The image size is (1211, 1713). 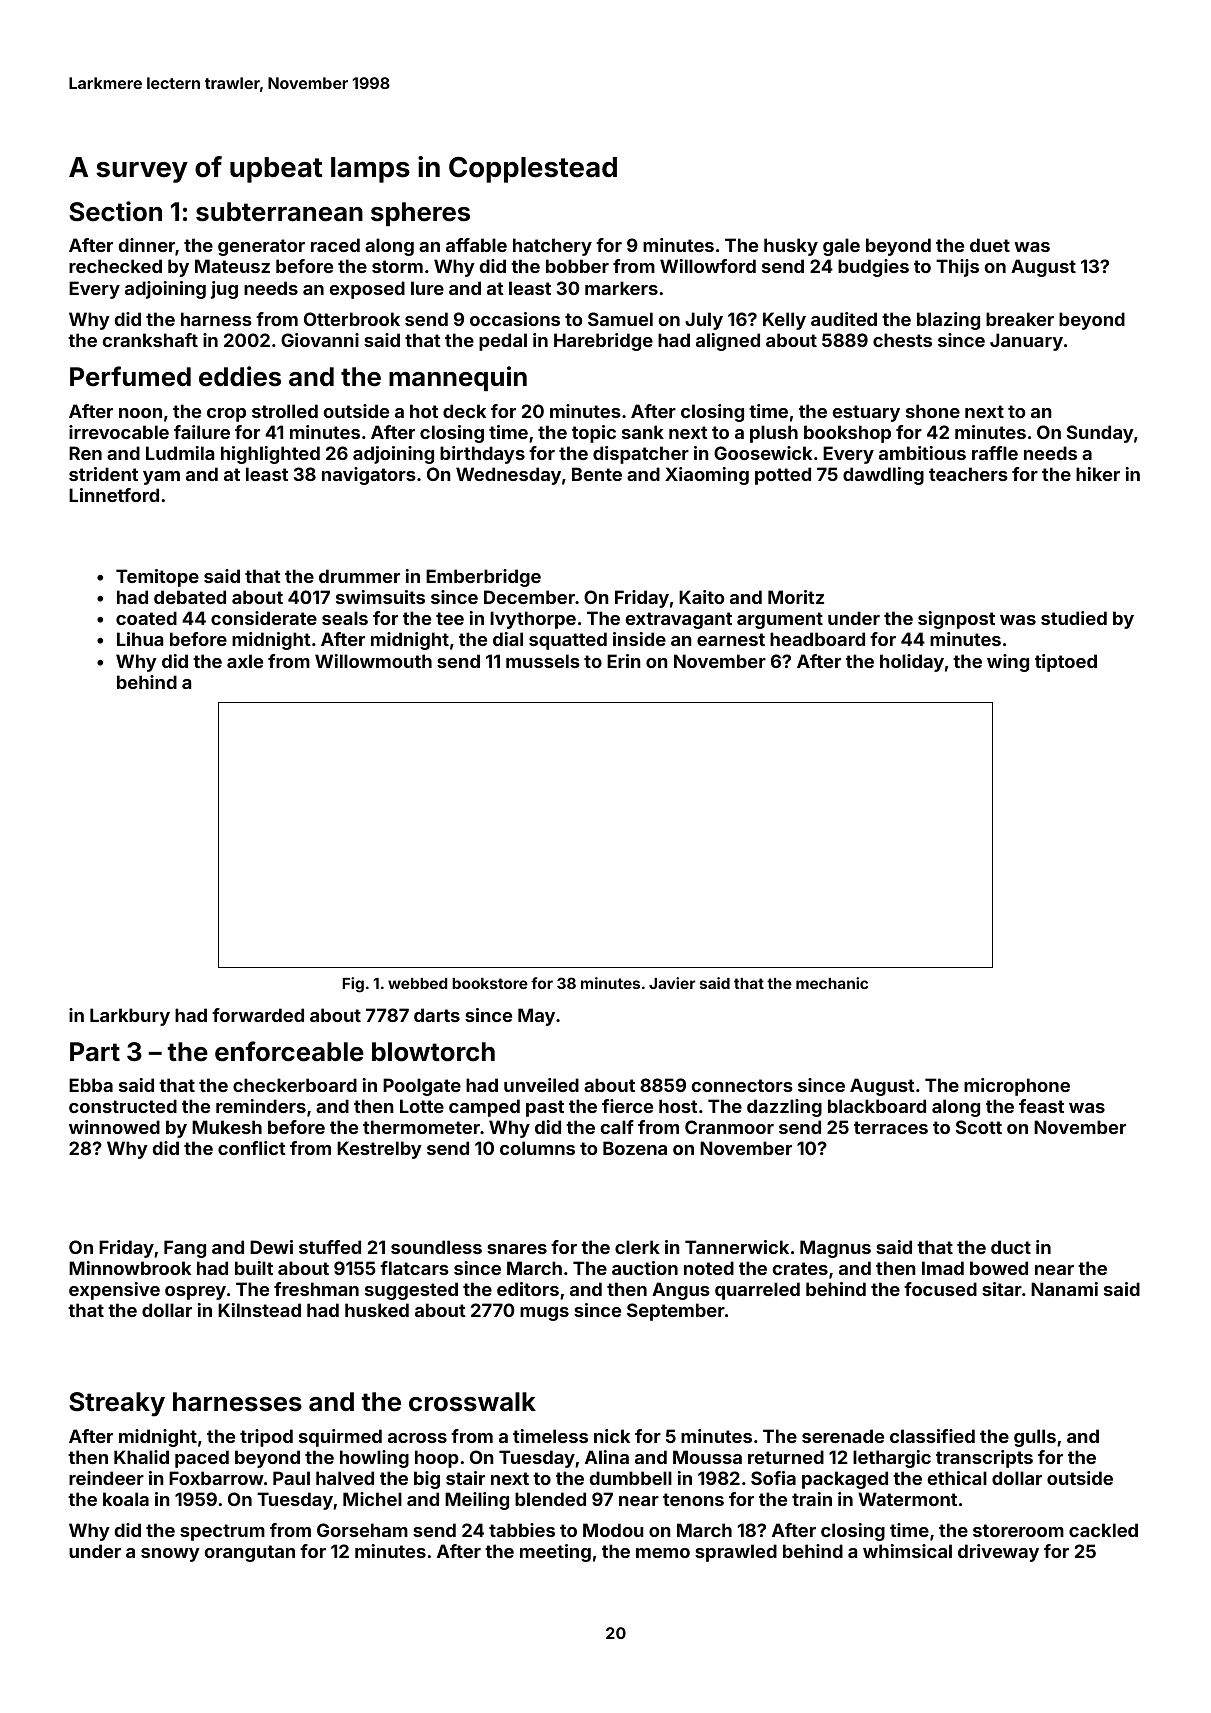 I want to click on husky, so click(x=791, y=247).
